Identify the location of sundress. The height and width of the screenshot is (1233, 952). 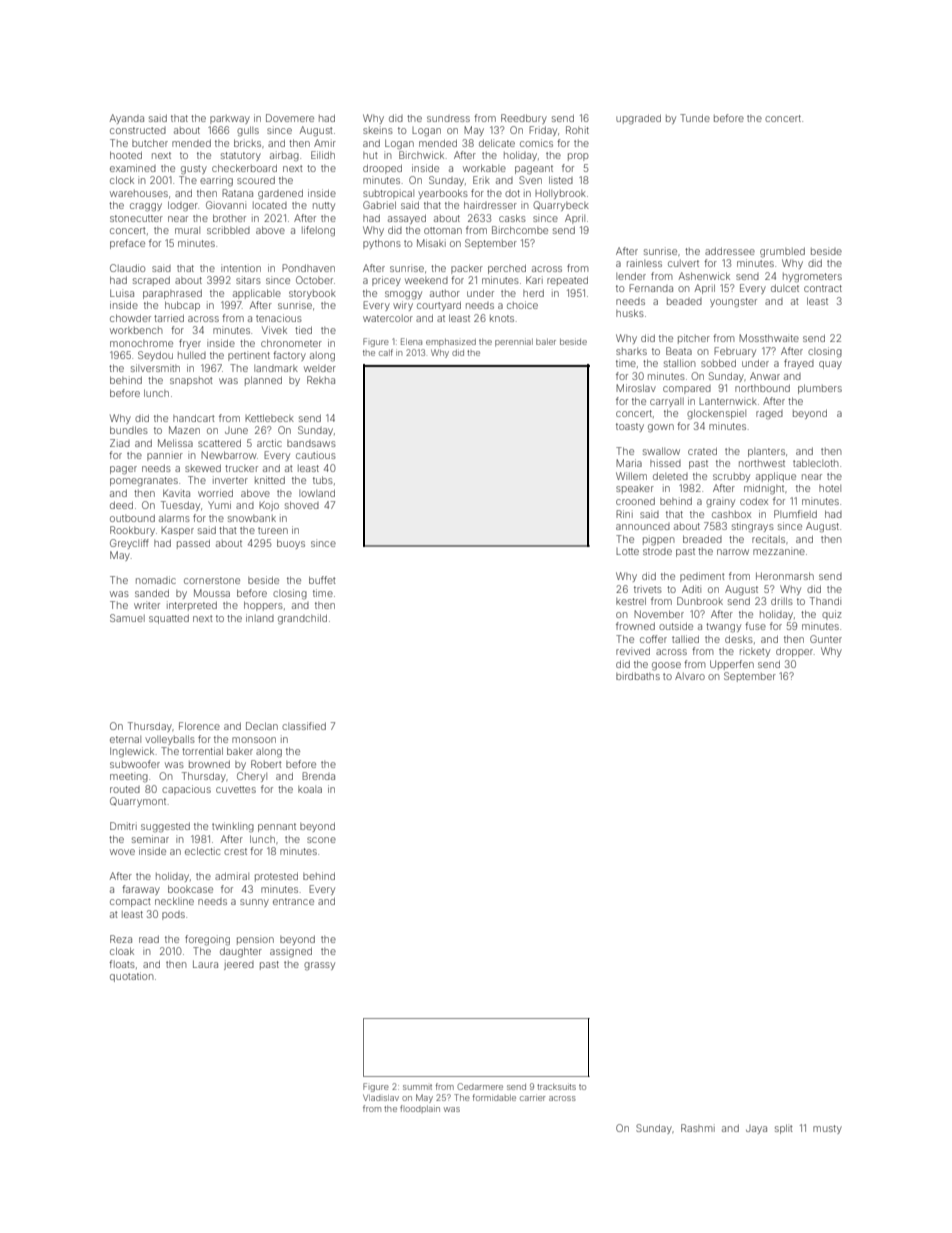
(448, 118).
